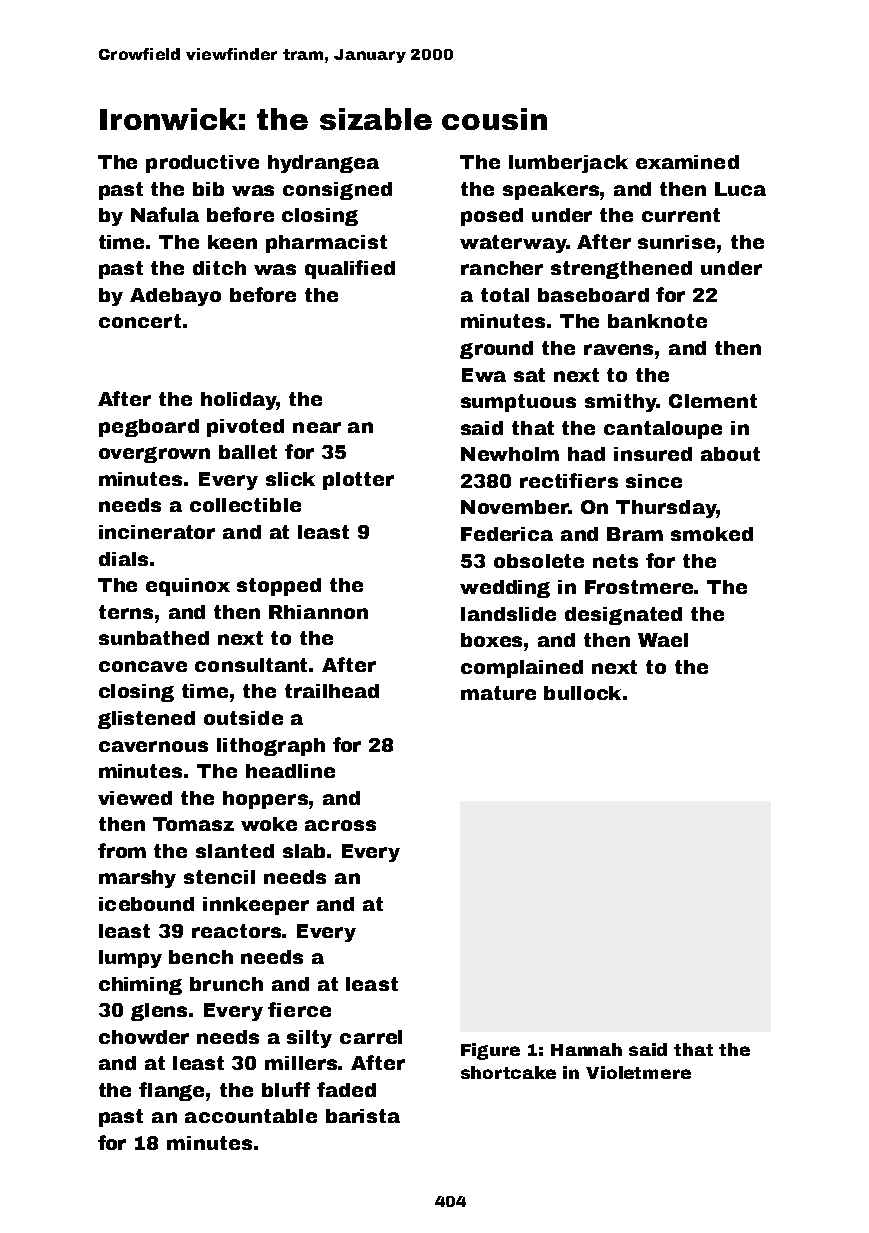  Describe the element at coordinates (638, 1072) in the screenshot. I see `Violetmere` at that location.
